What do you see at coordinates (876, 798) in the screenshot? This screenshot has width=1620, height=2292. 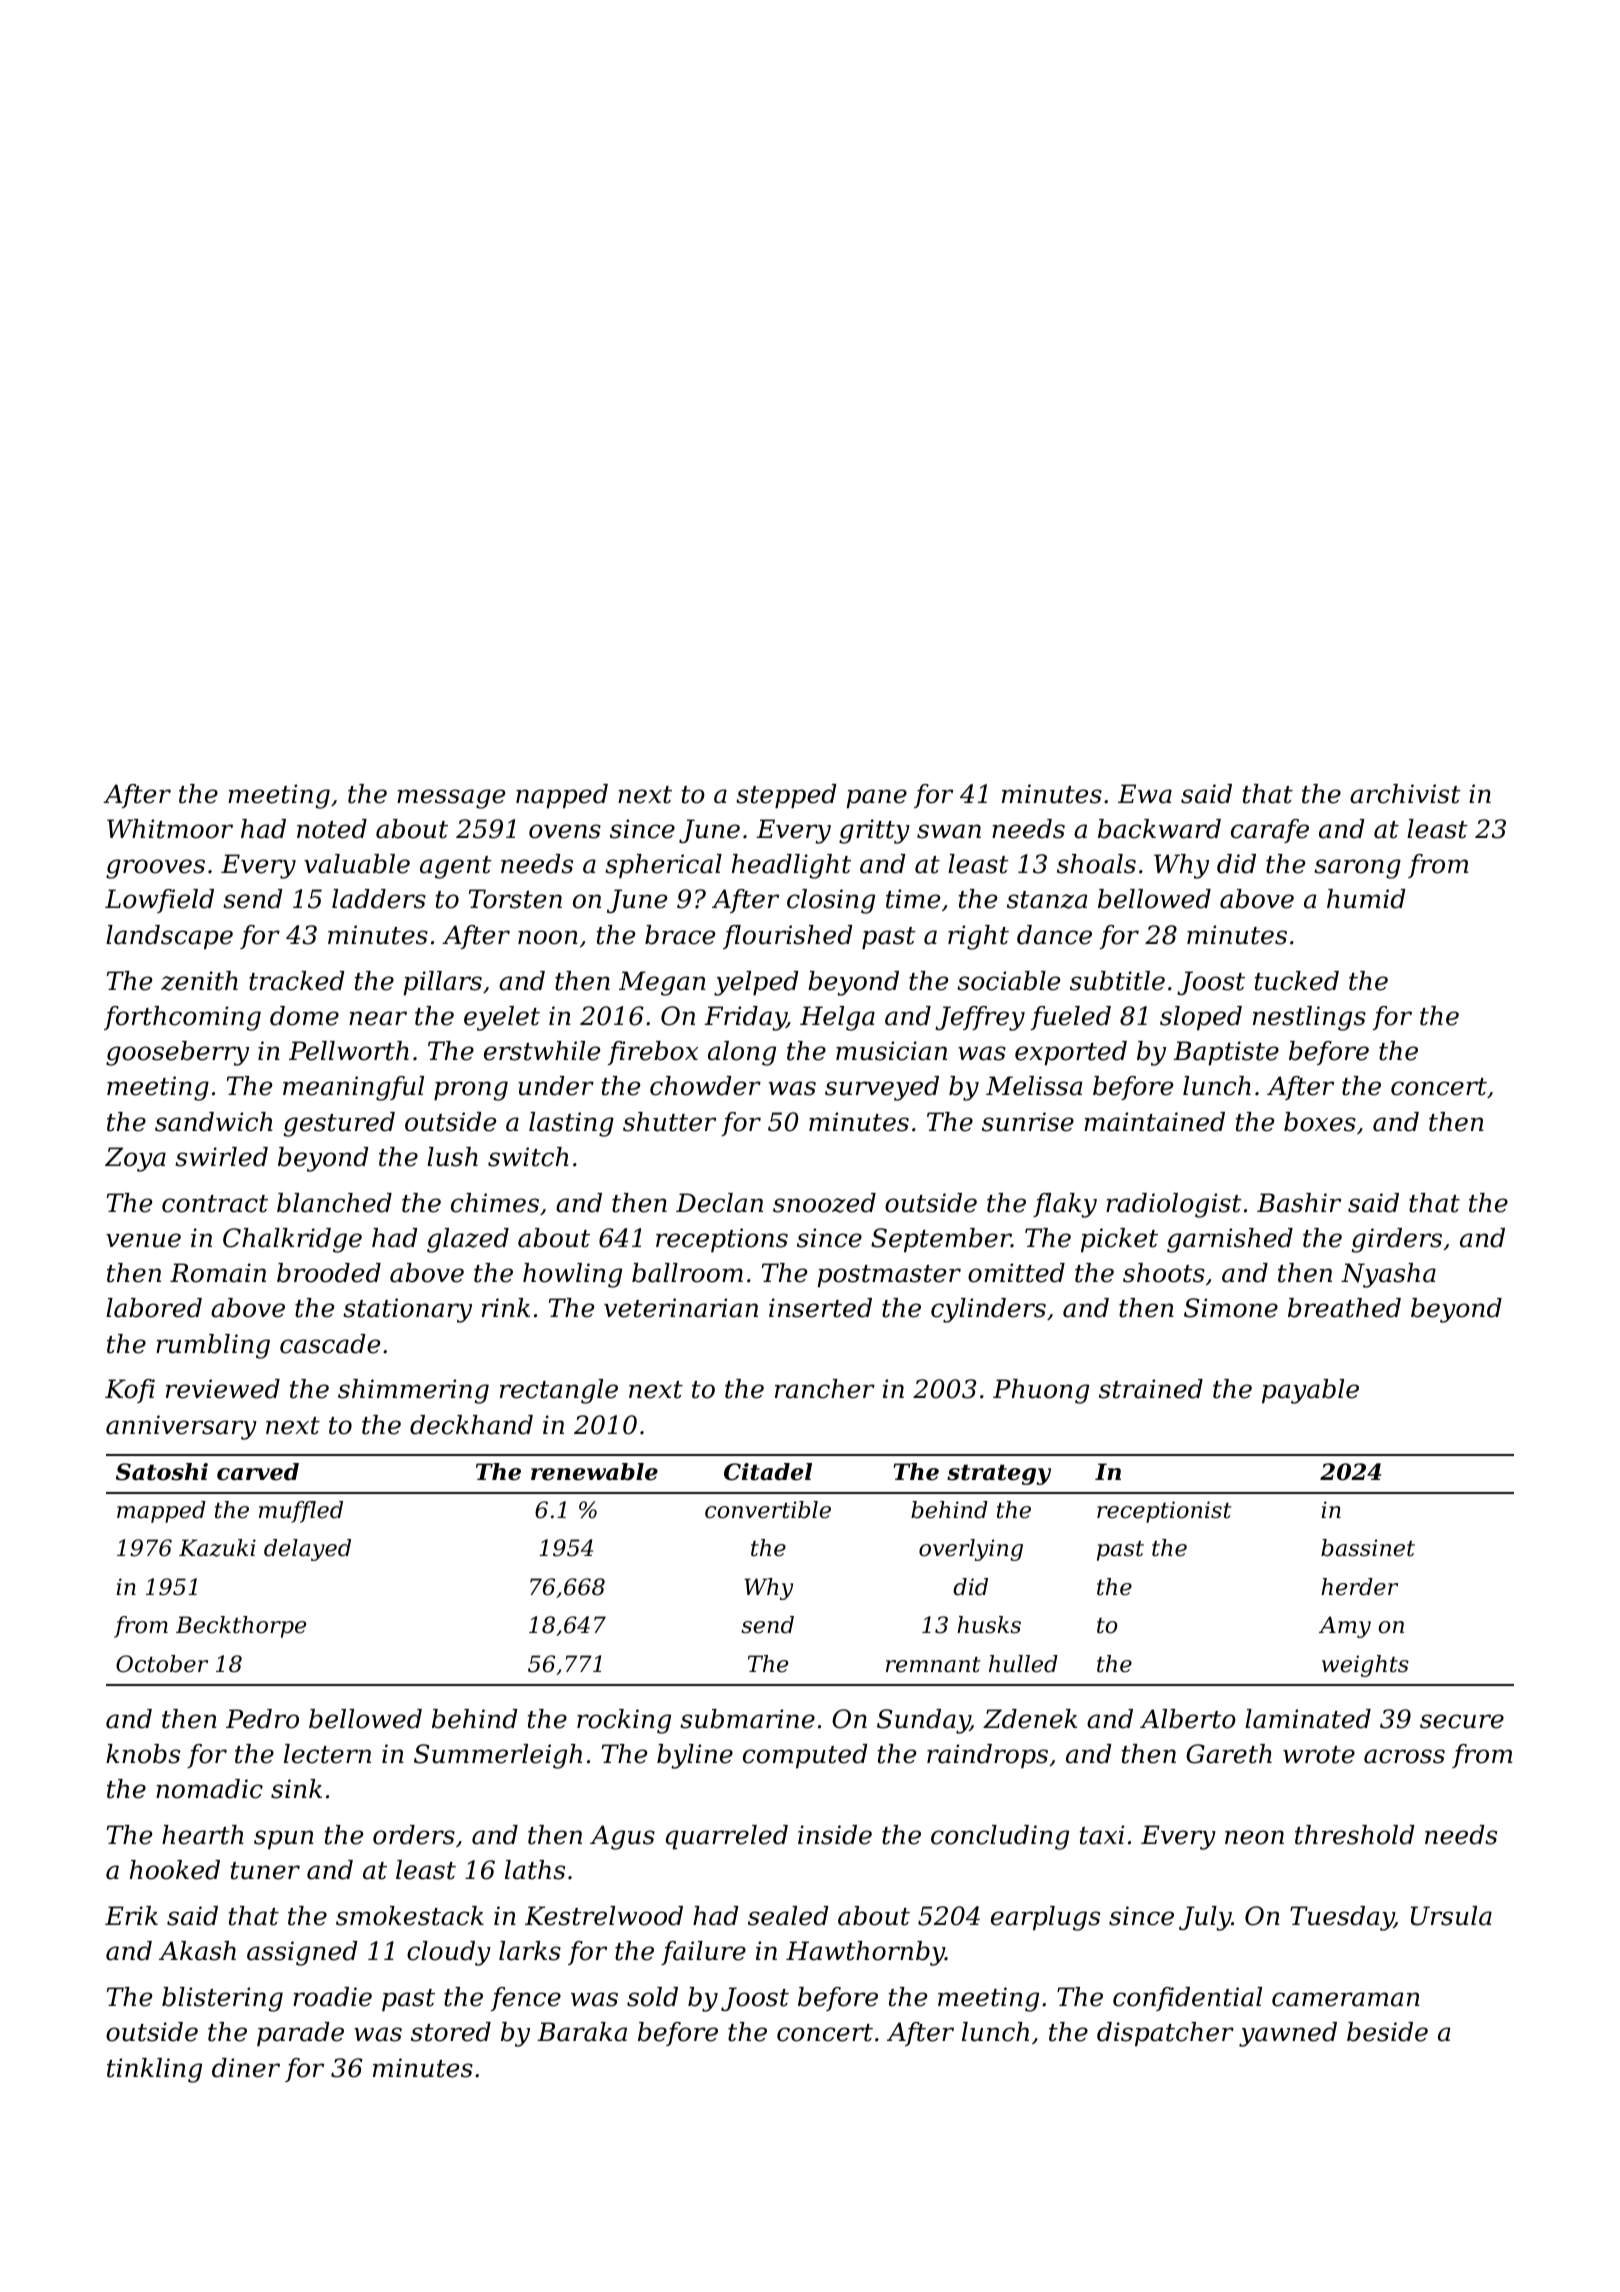 I see `pane` at bounding box center [876, 798].
